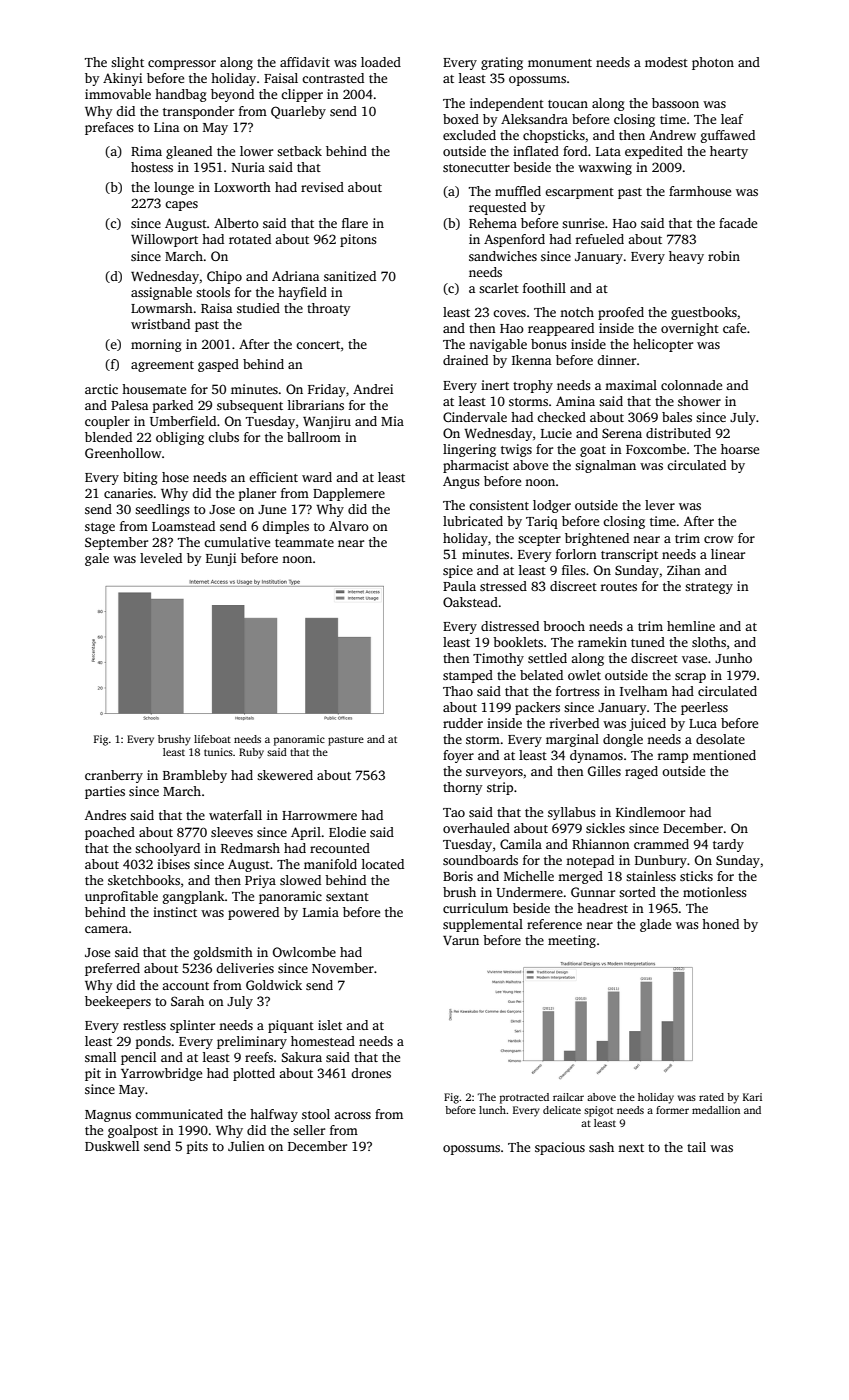 This image has width=849, height=1400. I want to click on Raisa, so click(216, 308).
